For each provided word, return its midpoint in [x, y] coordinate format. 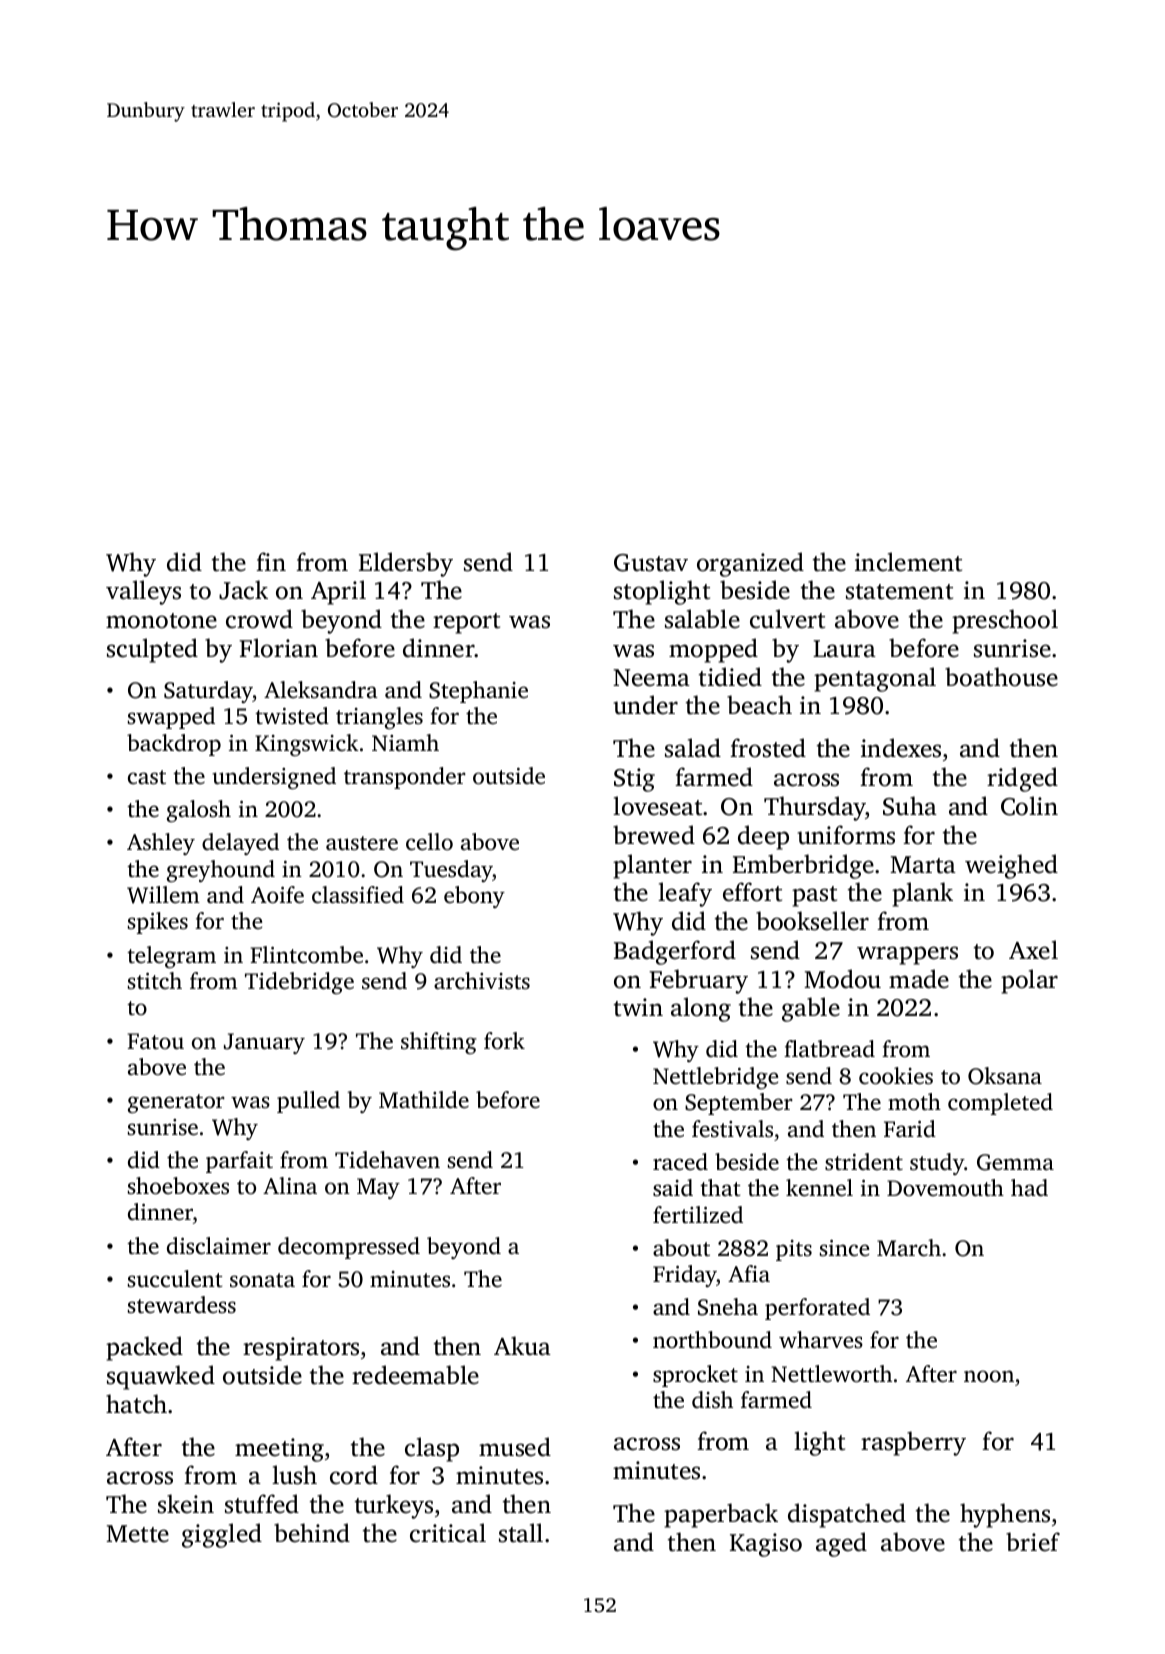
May [378, 1188]
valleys [143, 592]
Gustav [651, 563]
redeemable [415, 1375]
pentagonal [875, 679]
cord [354, 1475]
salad [693, 748]
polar [1029, 981]
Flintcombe [307, 955]
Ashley [161, 844]
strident [864, 1161]
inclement [908, 562]
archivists [482, 981]
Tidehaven [387, 1160]
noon [989, 1376]
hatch [136, 1404]
